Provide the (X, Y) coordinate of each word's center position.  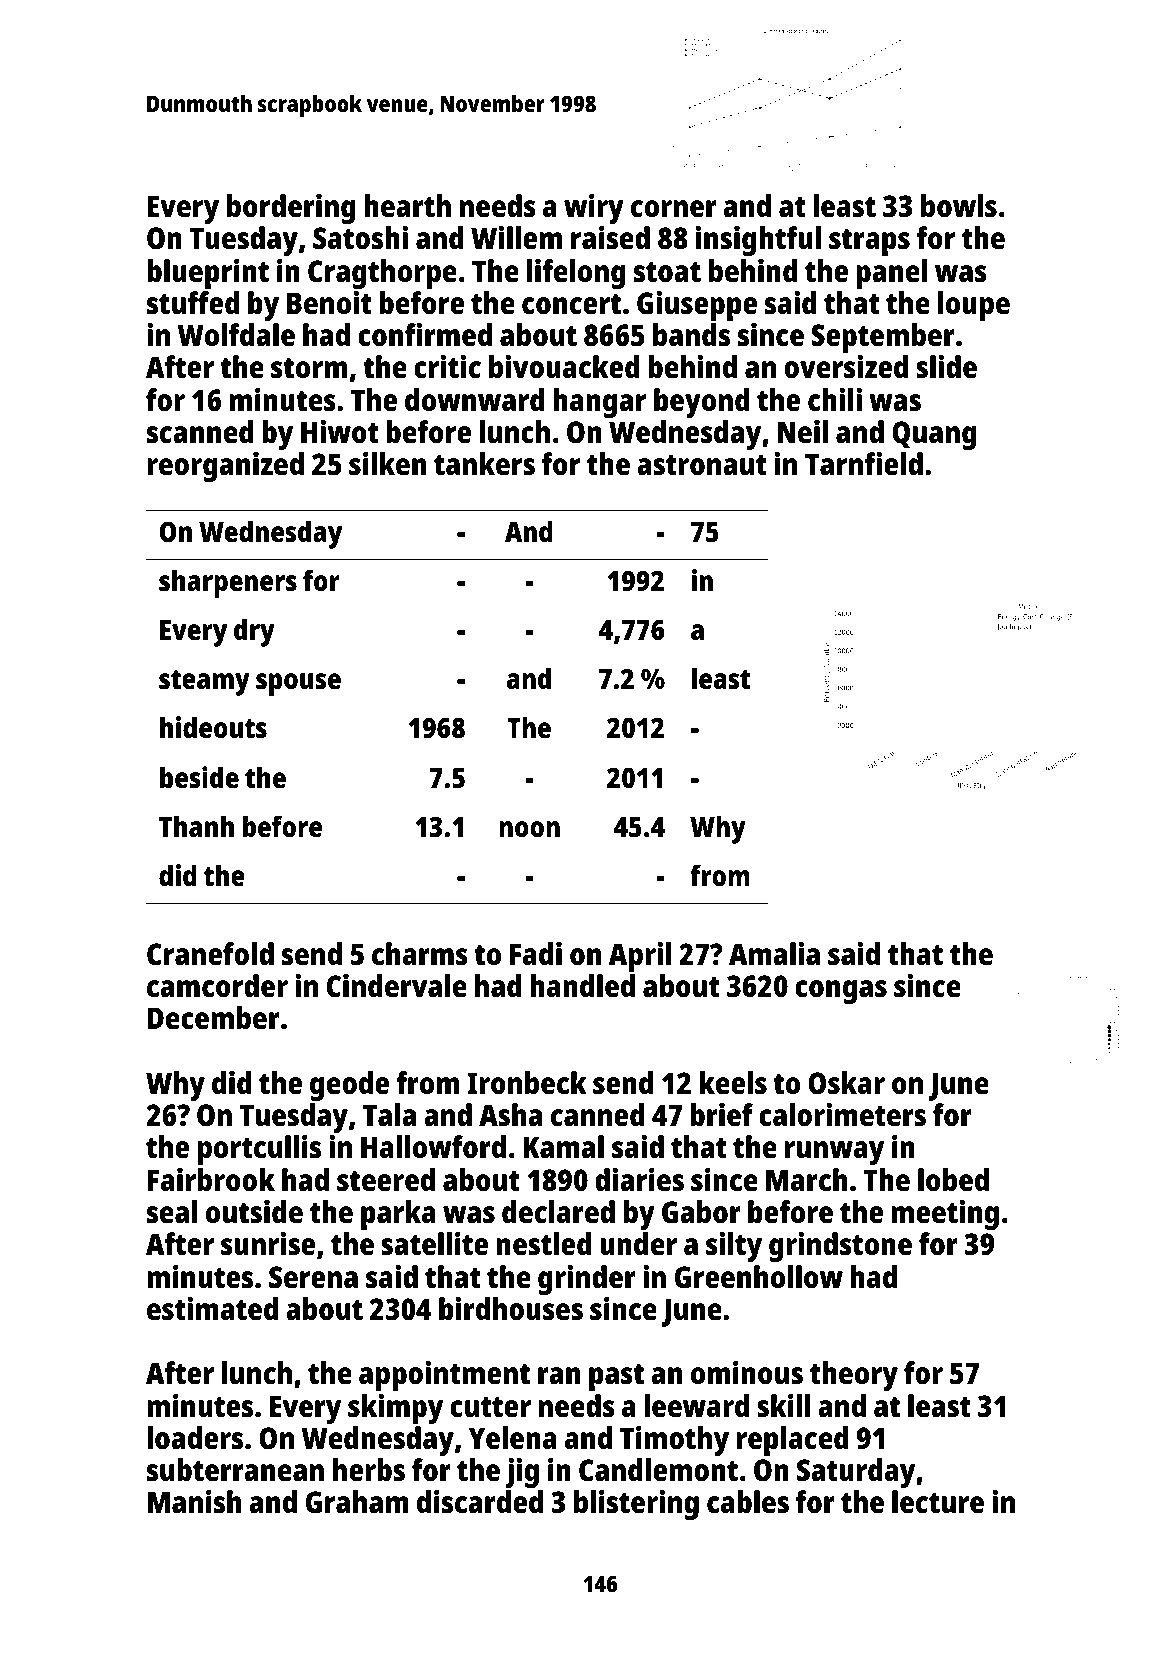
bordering (291, 209)
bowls (959, 206)
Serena (313, 1277)
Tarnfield (864, 464)
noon (529, 829)
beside (199, 777)
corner (674, 209)
